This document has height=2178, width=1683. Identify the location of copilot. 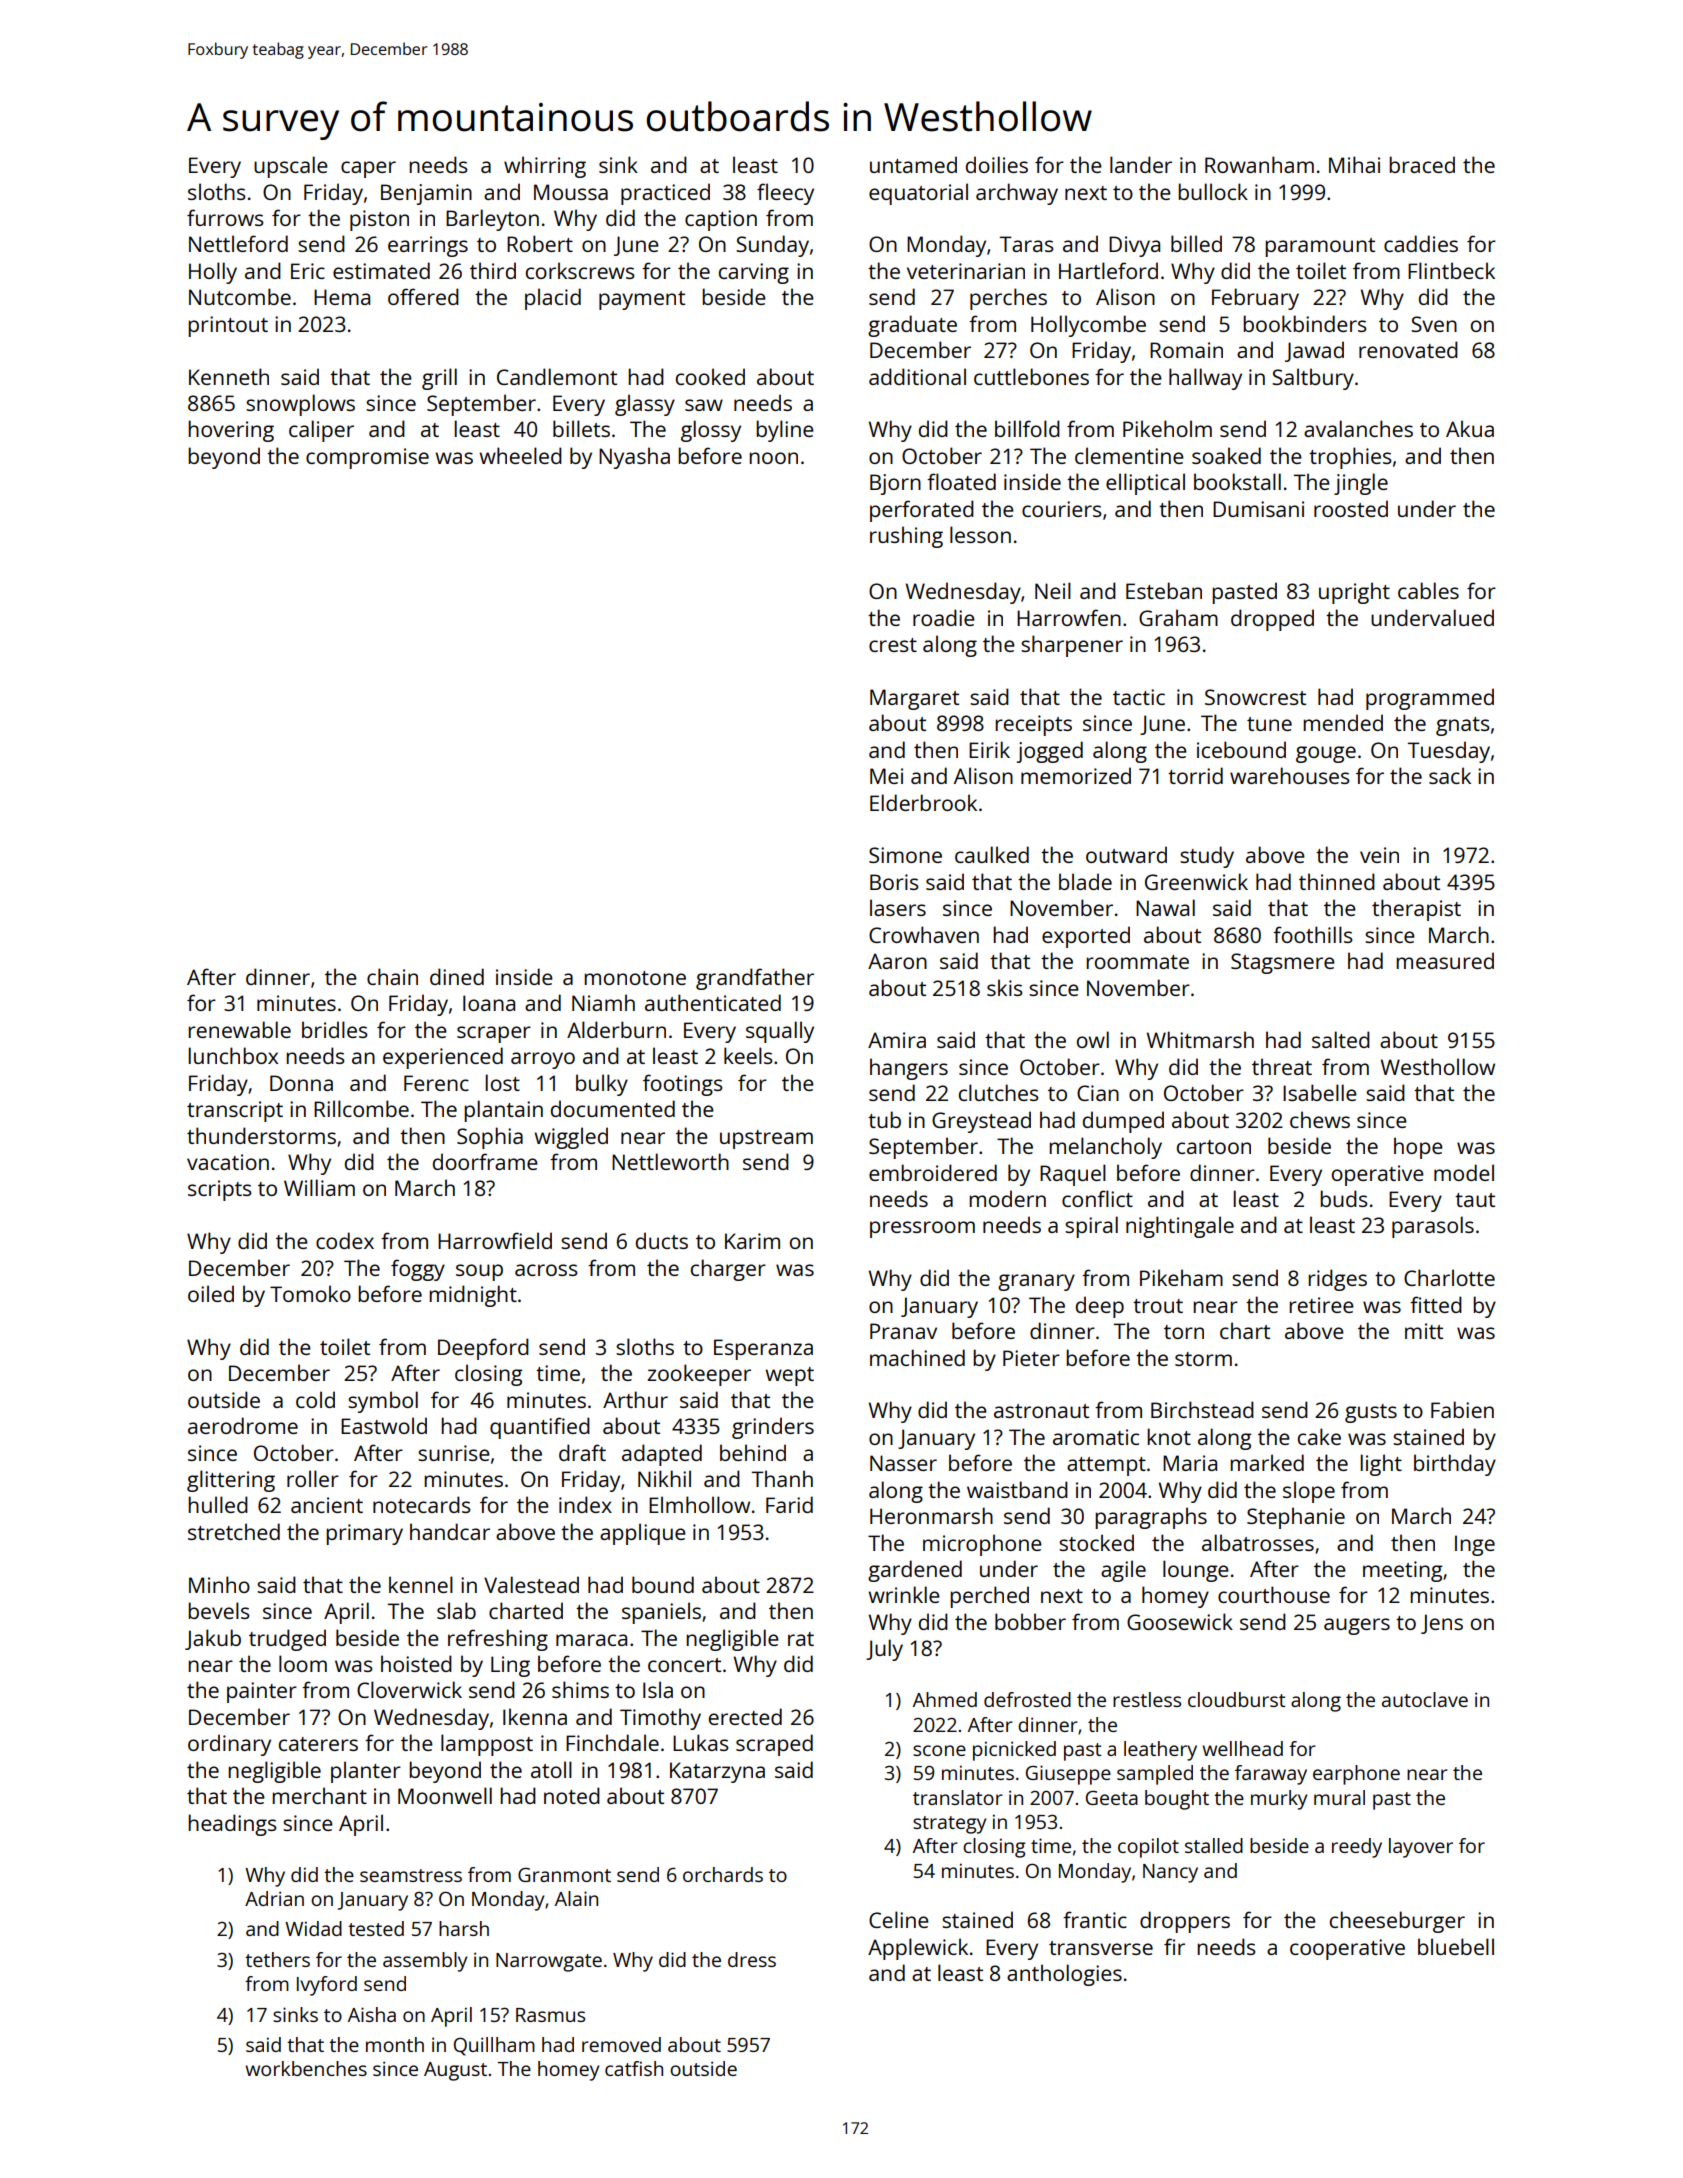
(1148, 1848).
